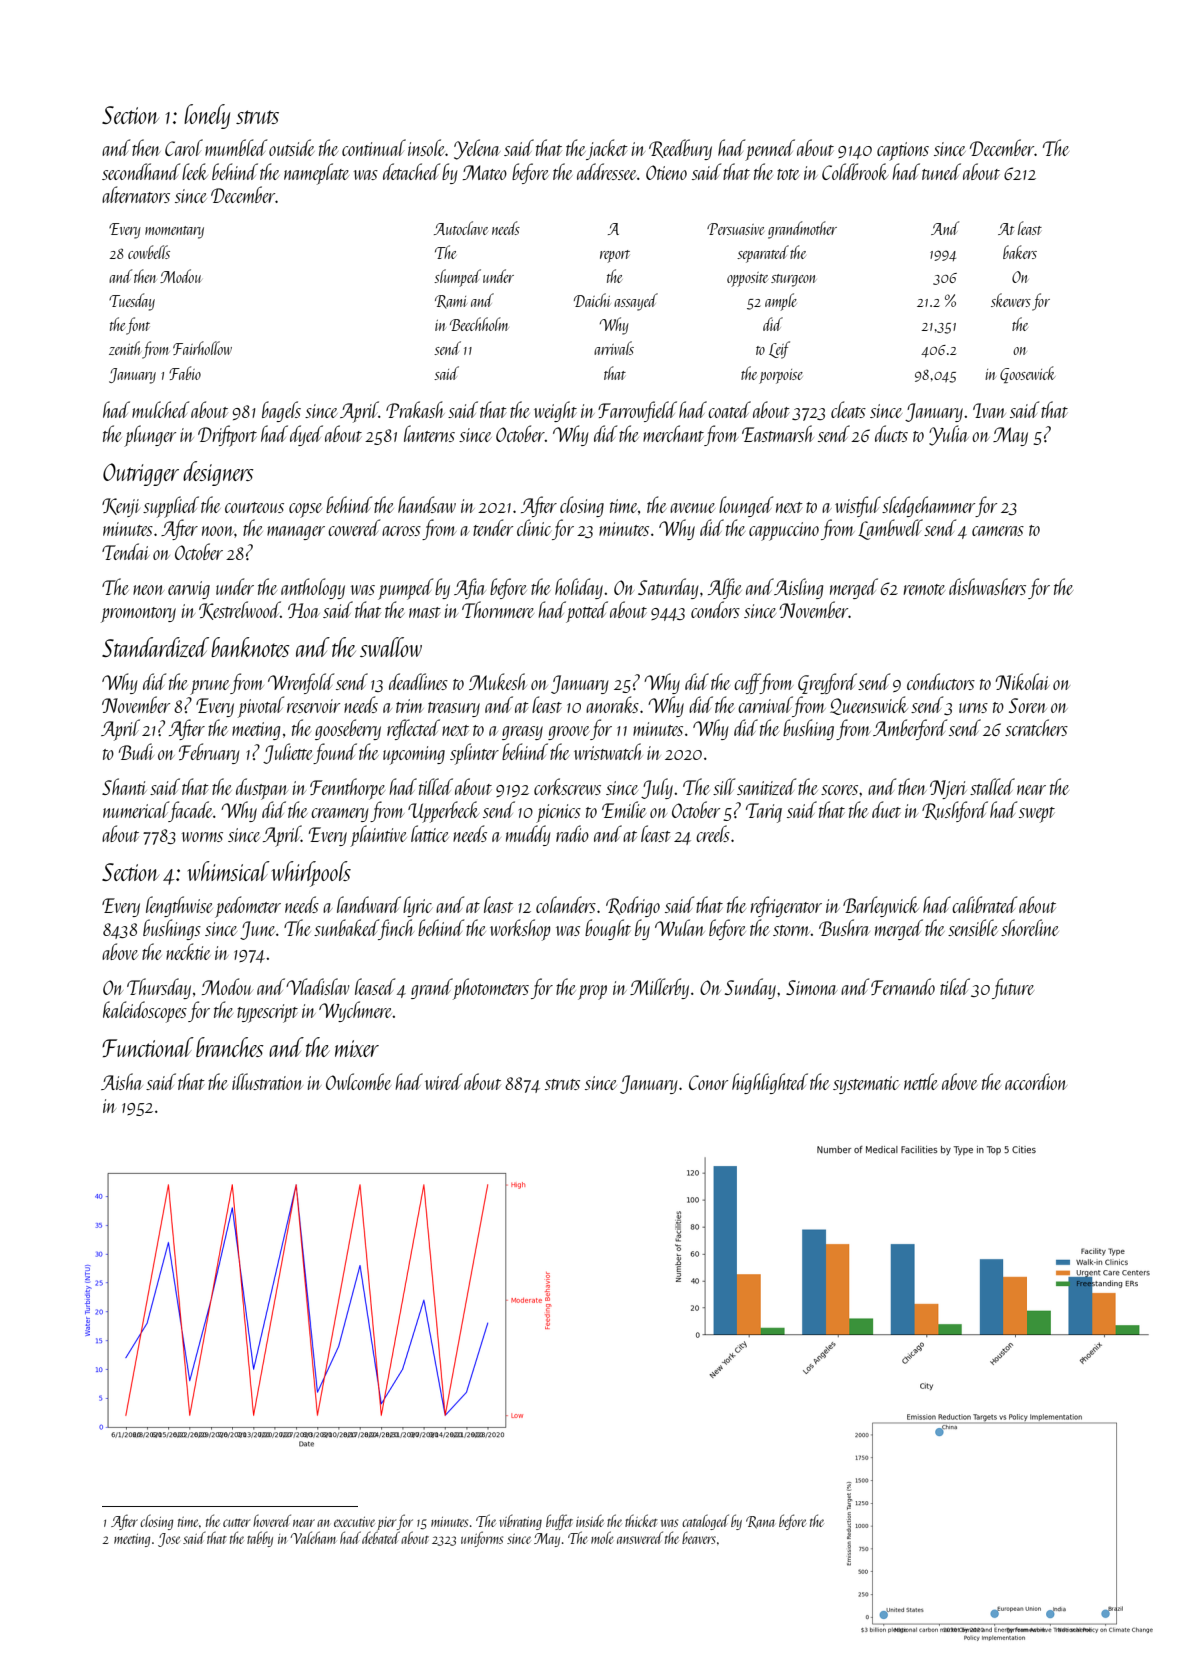 This screenshot has width=1179, height=1668. What do you see at coordinates (921, 1081) in the screenshot?
I see `nettle` at bounding box center [921, 1081].
